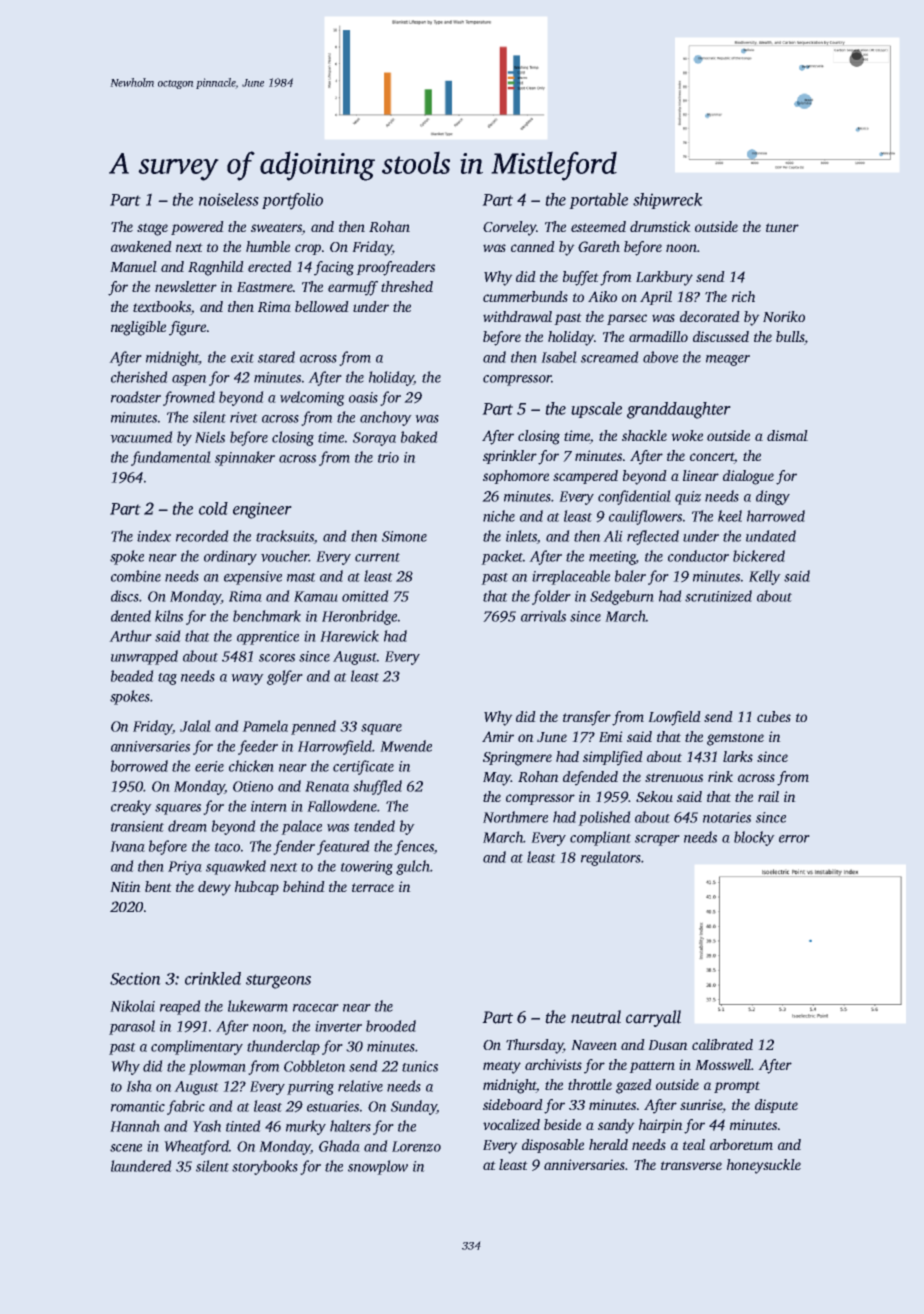  I want to click on dismal, so click(787, 435).
